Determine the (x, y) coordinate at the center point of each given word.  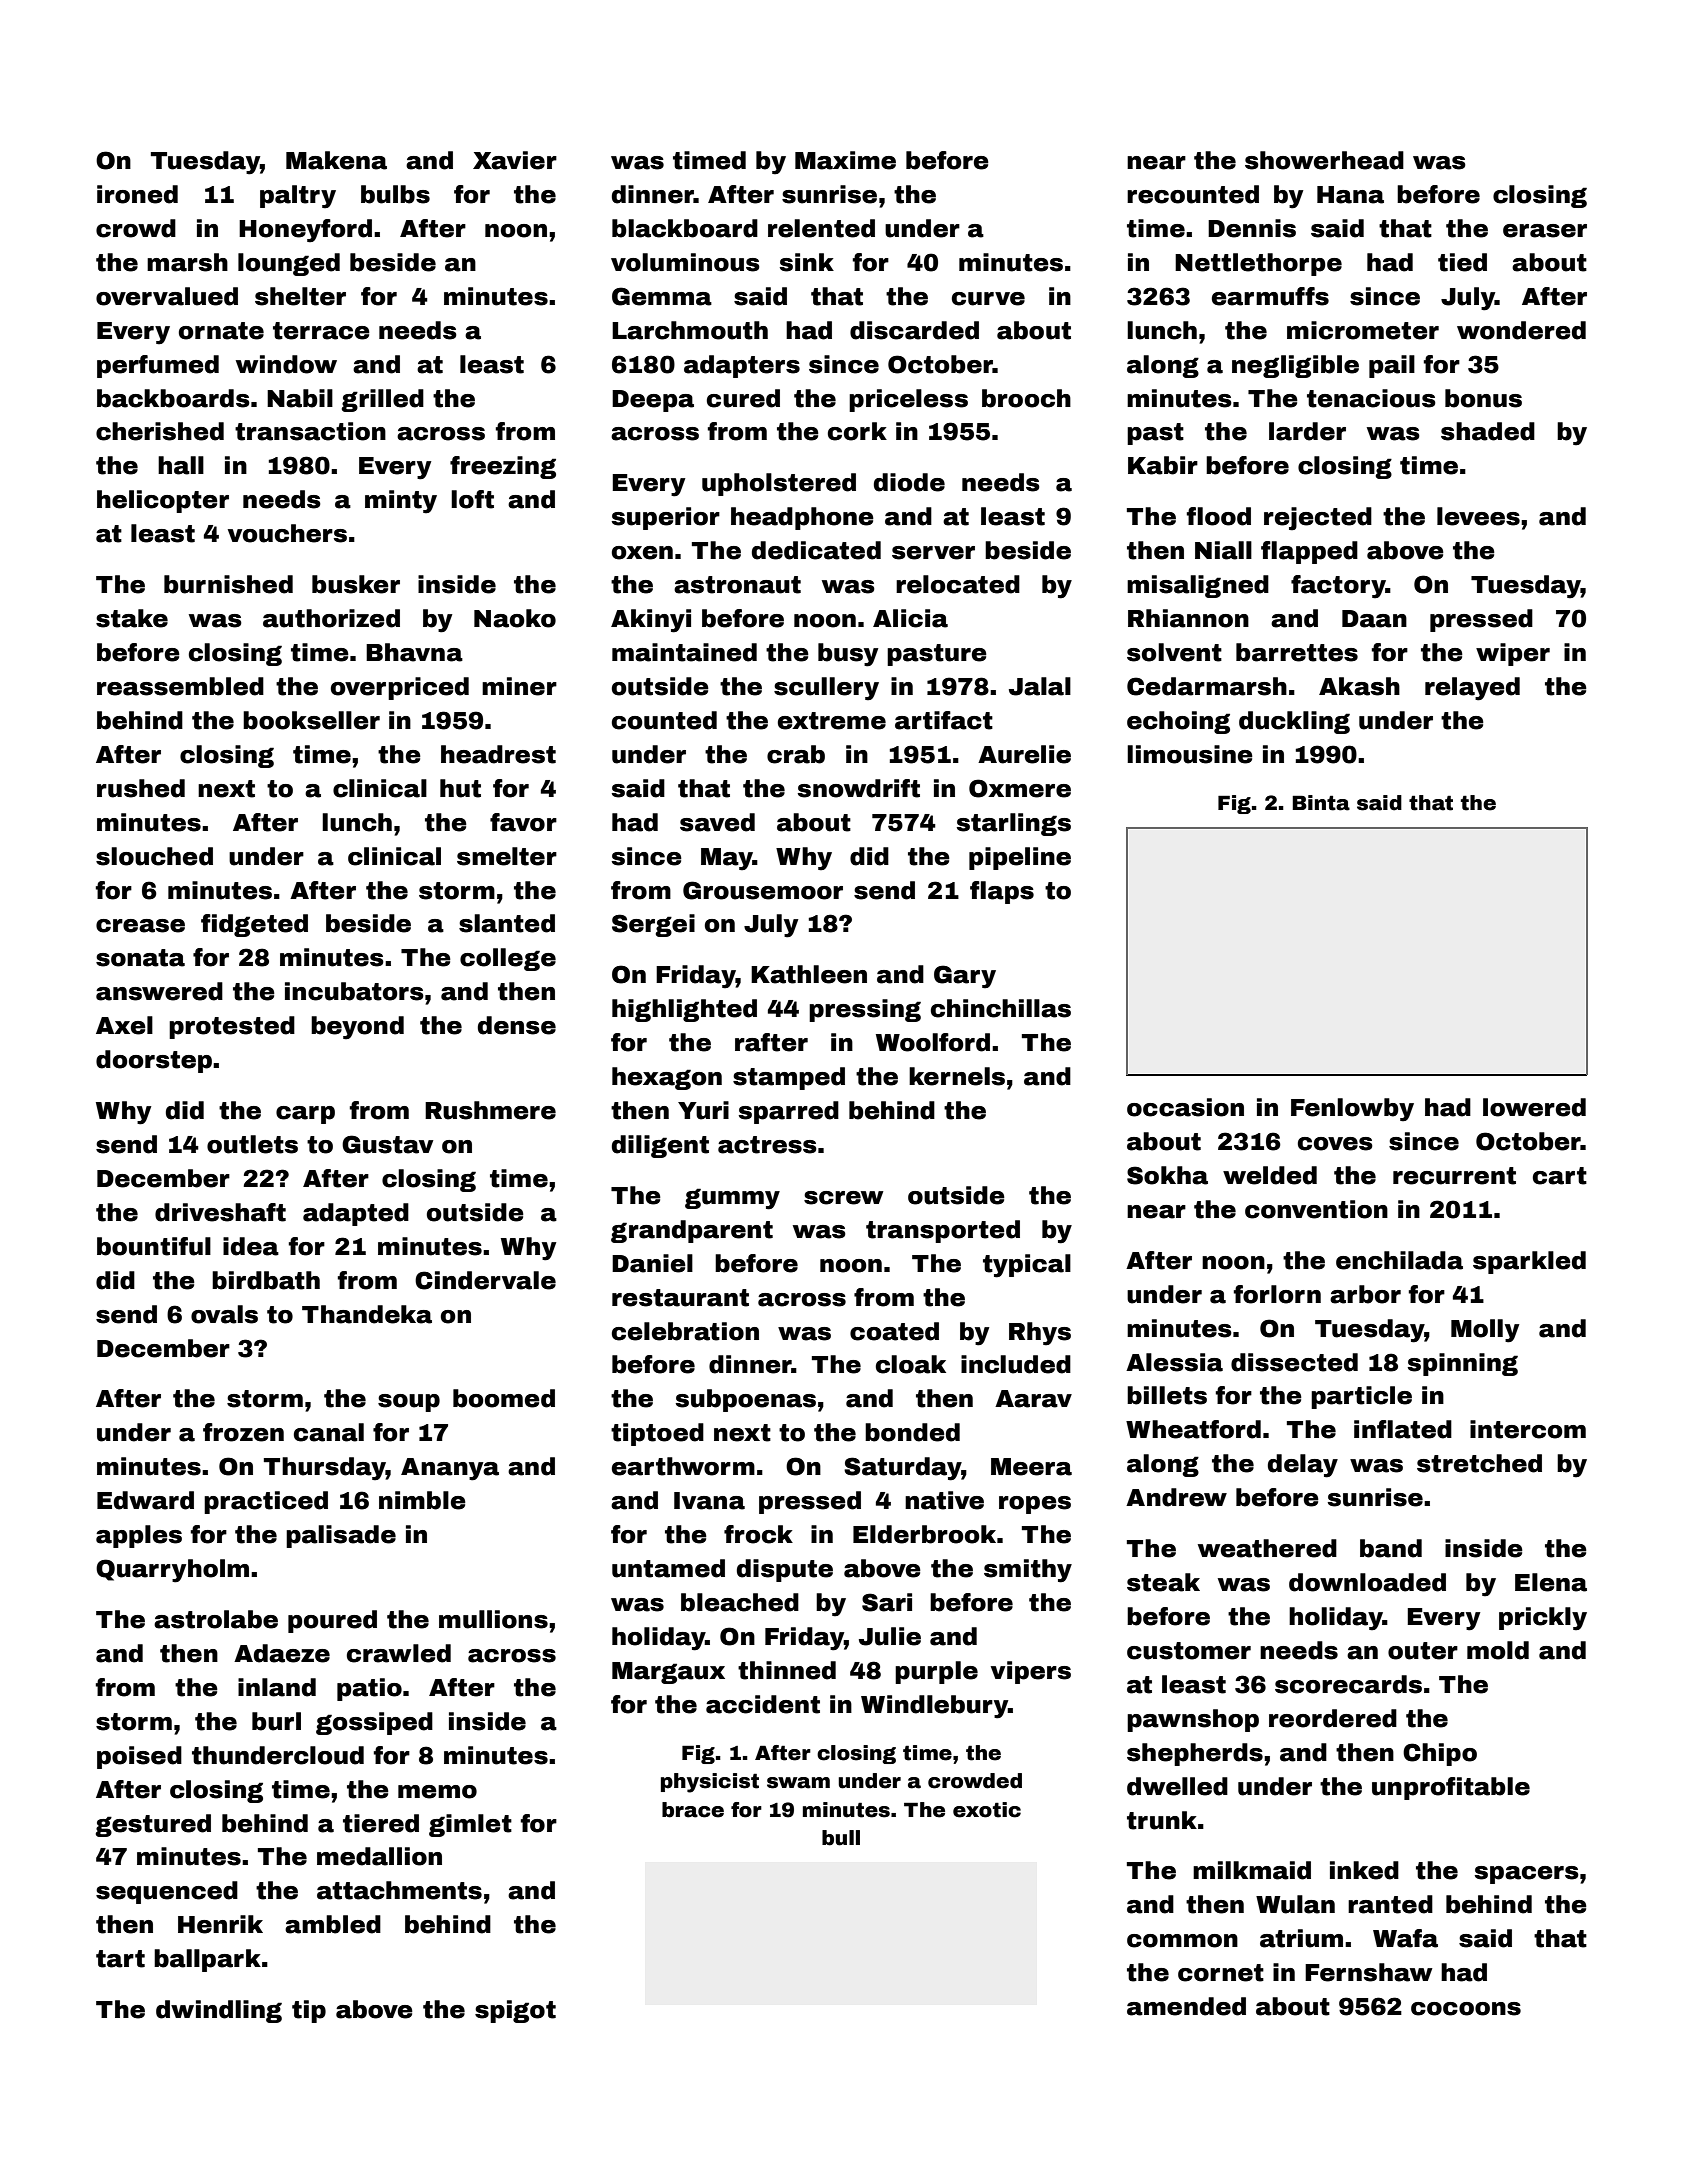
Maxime (845, 160)
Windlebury (934, 1707)
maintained (684, 652)
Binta (1321, 803)
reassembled (180, 686)
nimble (422, 1500)
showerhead (1324, 160)
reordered (1333, 1718)
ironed (137, 194)
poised (139, 1757)
